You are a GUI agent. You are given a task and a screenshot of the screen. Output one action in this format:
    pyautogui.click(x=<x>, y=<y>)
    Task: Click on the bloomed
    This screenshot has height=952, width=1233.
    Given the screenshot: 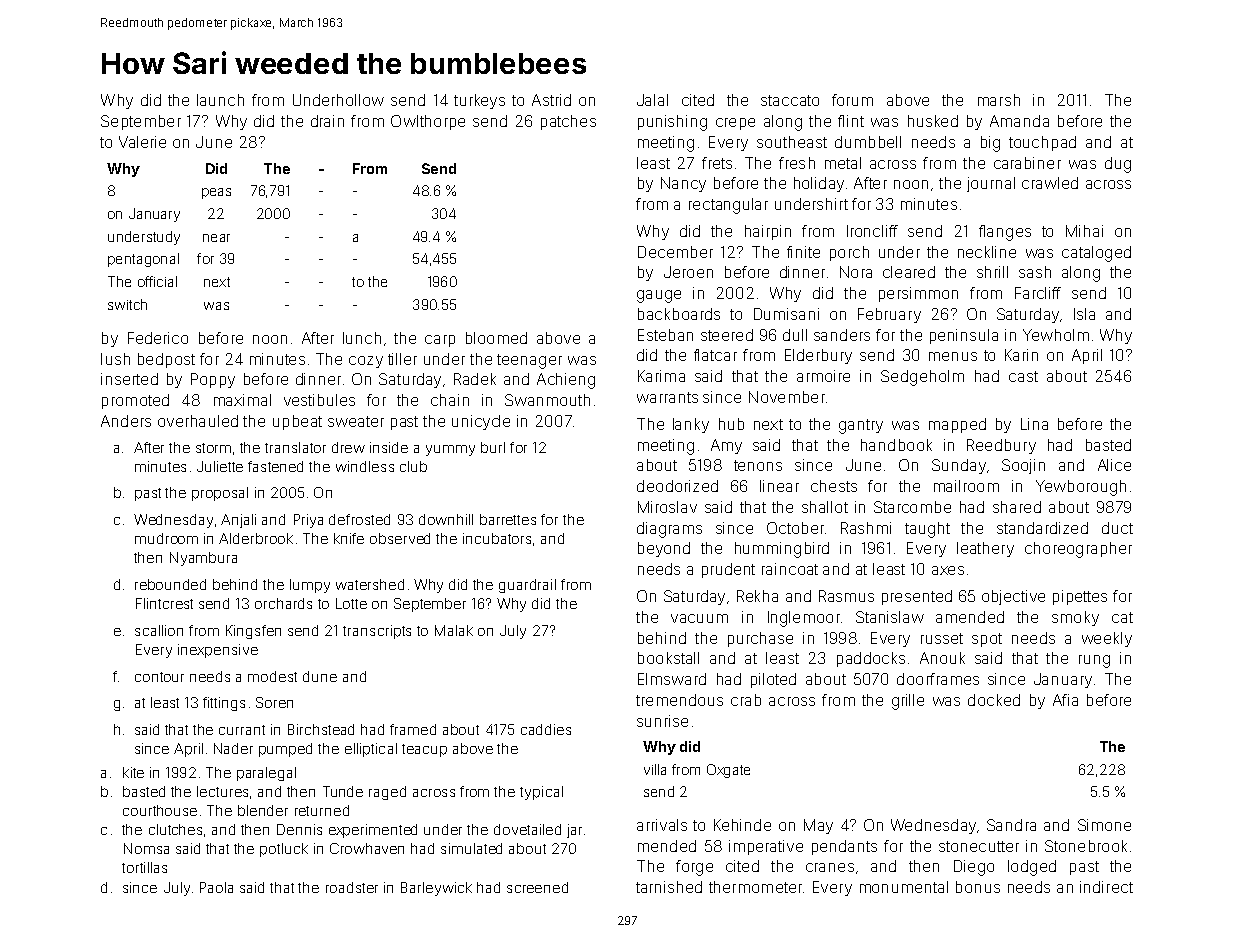 What is the action you would take?
    pyautogui.click(x=496, y=338)
